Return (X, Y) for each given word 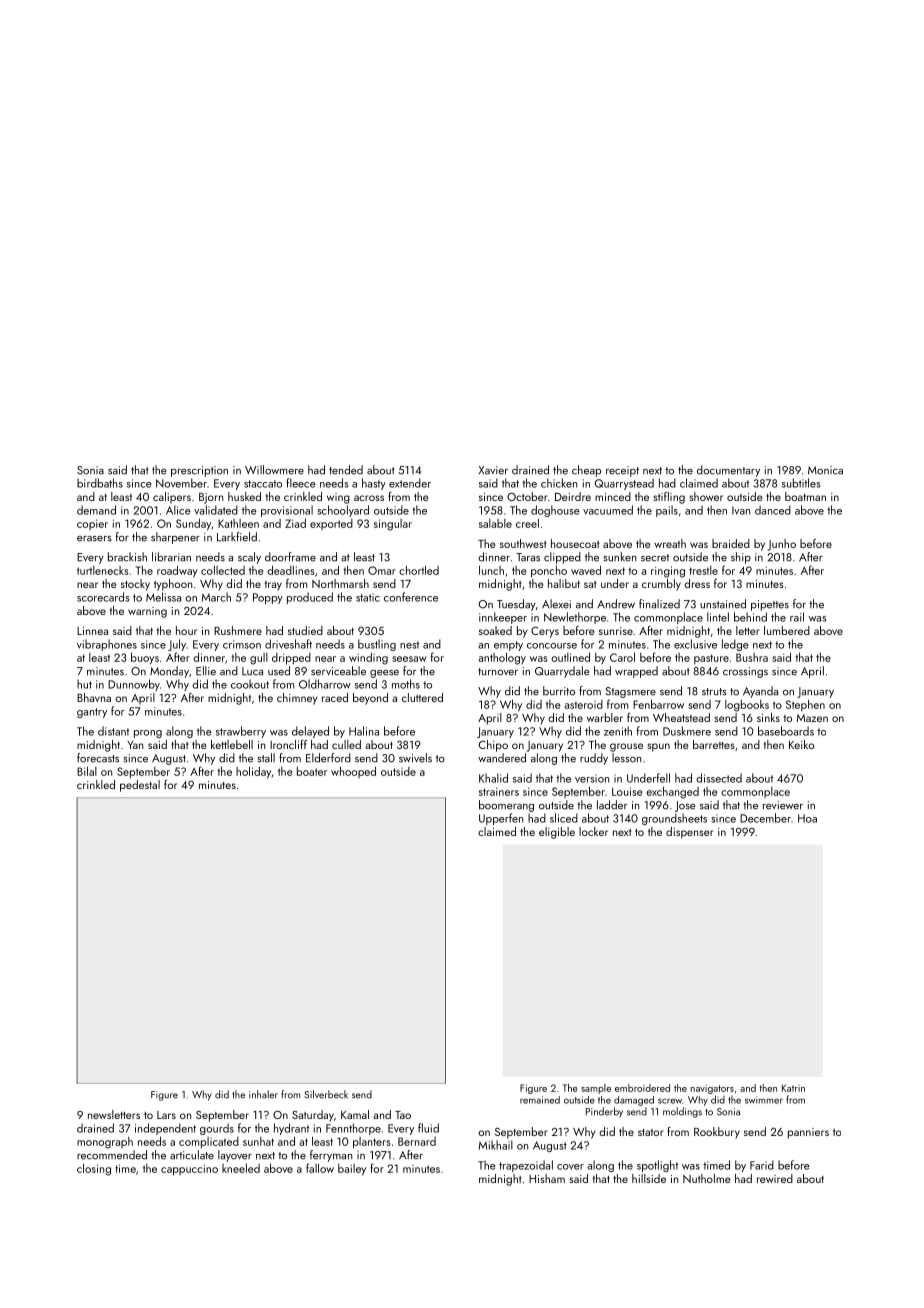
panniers (808, 1133)
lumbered (787, 630)
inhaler (263, 1094)
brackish (127, 557)
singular (393, 525)
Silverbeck (326, 1094)
